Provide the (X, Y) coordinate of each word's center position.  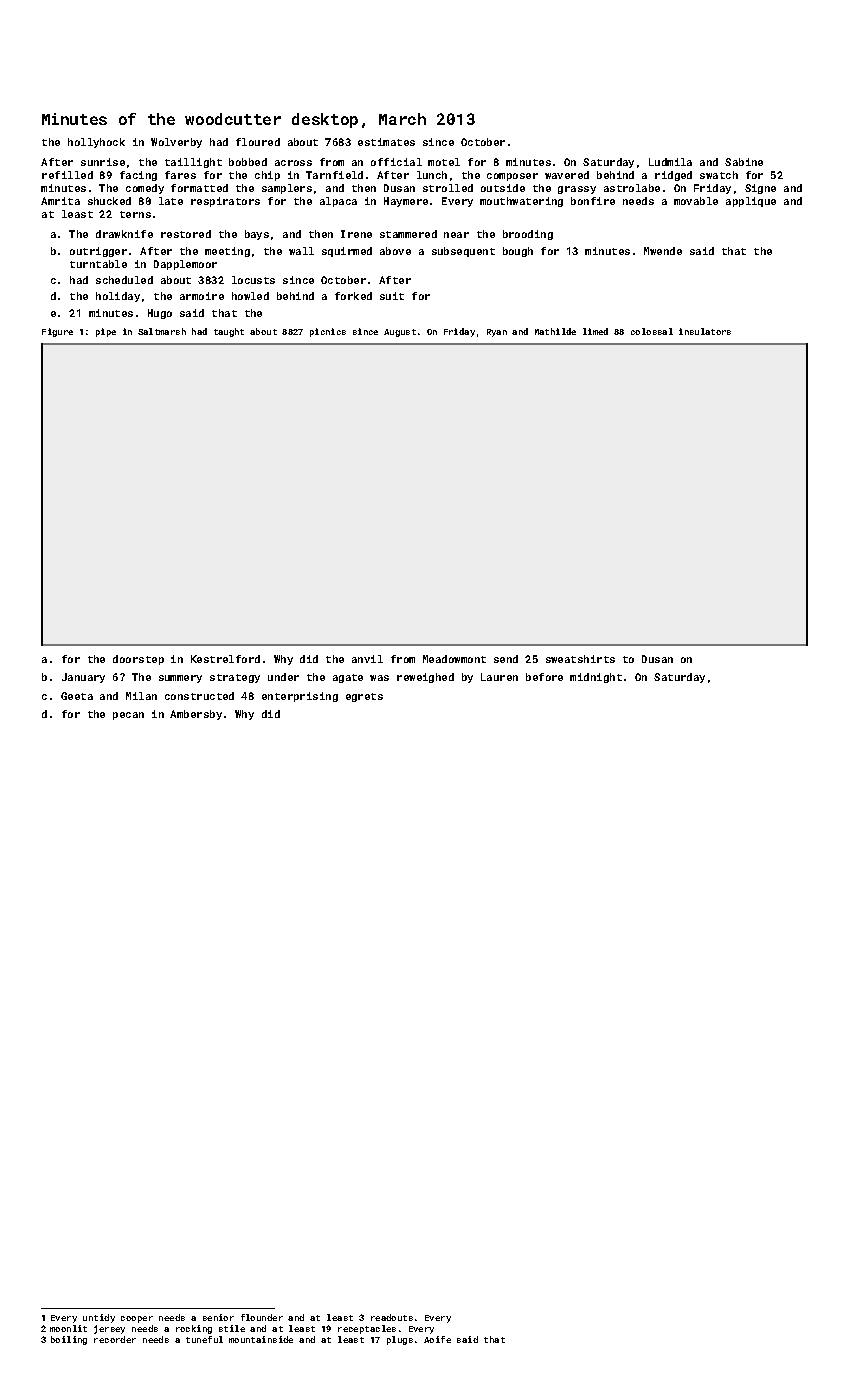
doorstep (138, 660)
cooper (137, 1319)
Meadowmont (454, 659)
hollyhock (96, 143)
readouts (392, 1317)
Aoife (437, 1339)
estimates (386, 142)
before (544, 677)
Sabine (744, 162)
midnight (596, 678)
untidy (99, 1318)
